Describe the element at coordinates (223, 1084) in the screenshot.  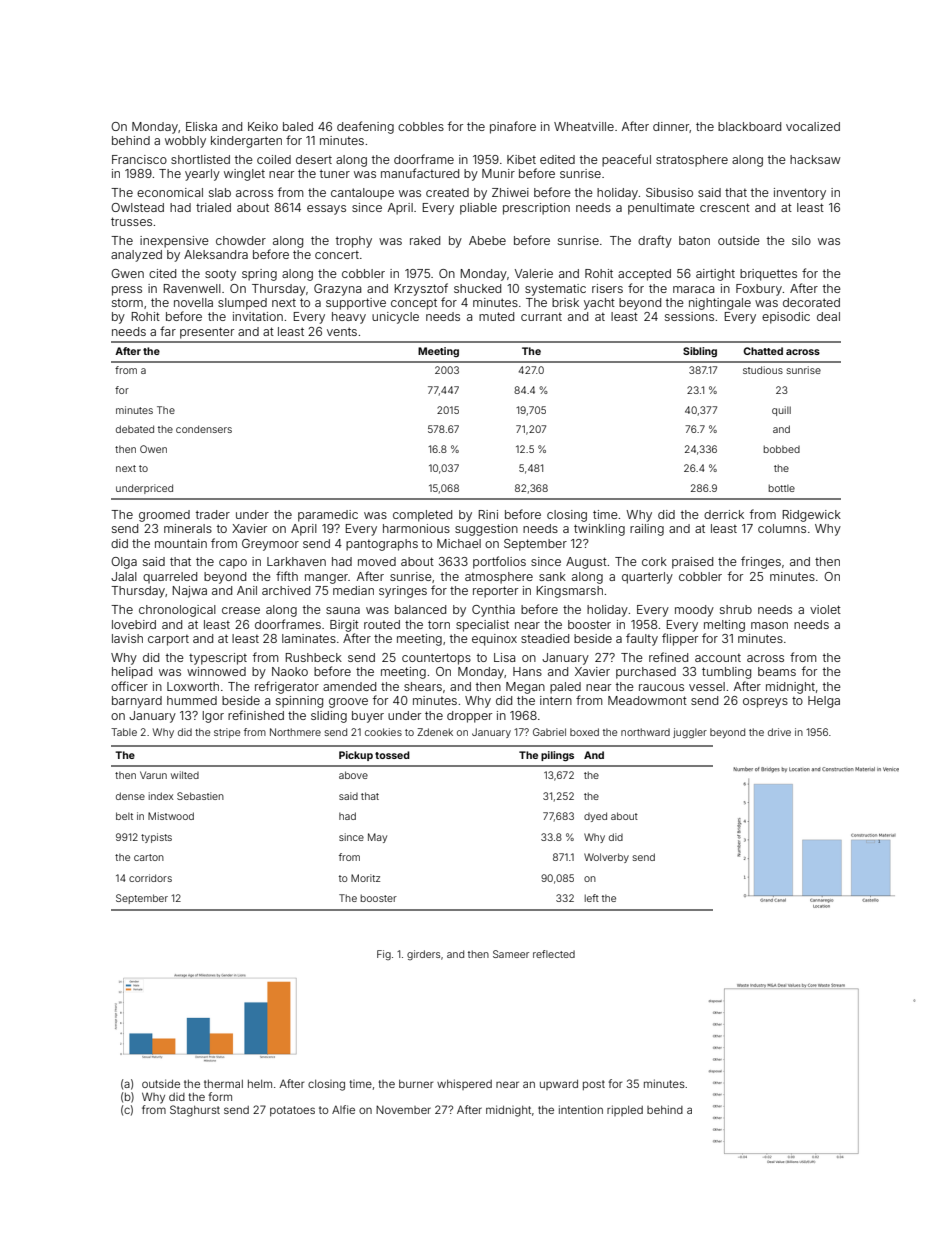
I see `thermal` at that location.
